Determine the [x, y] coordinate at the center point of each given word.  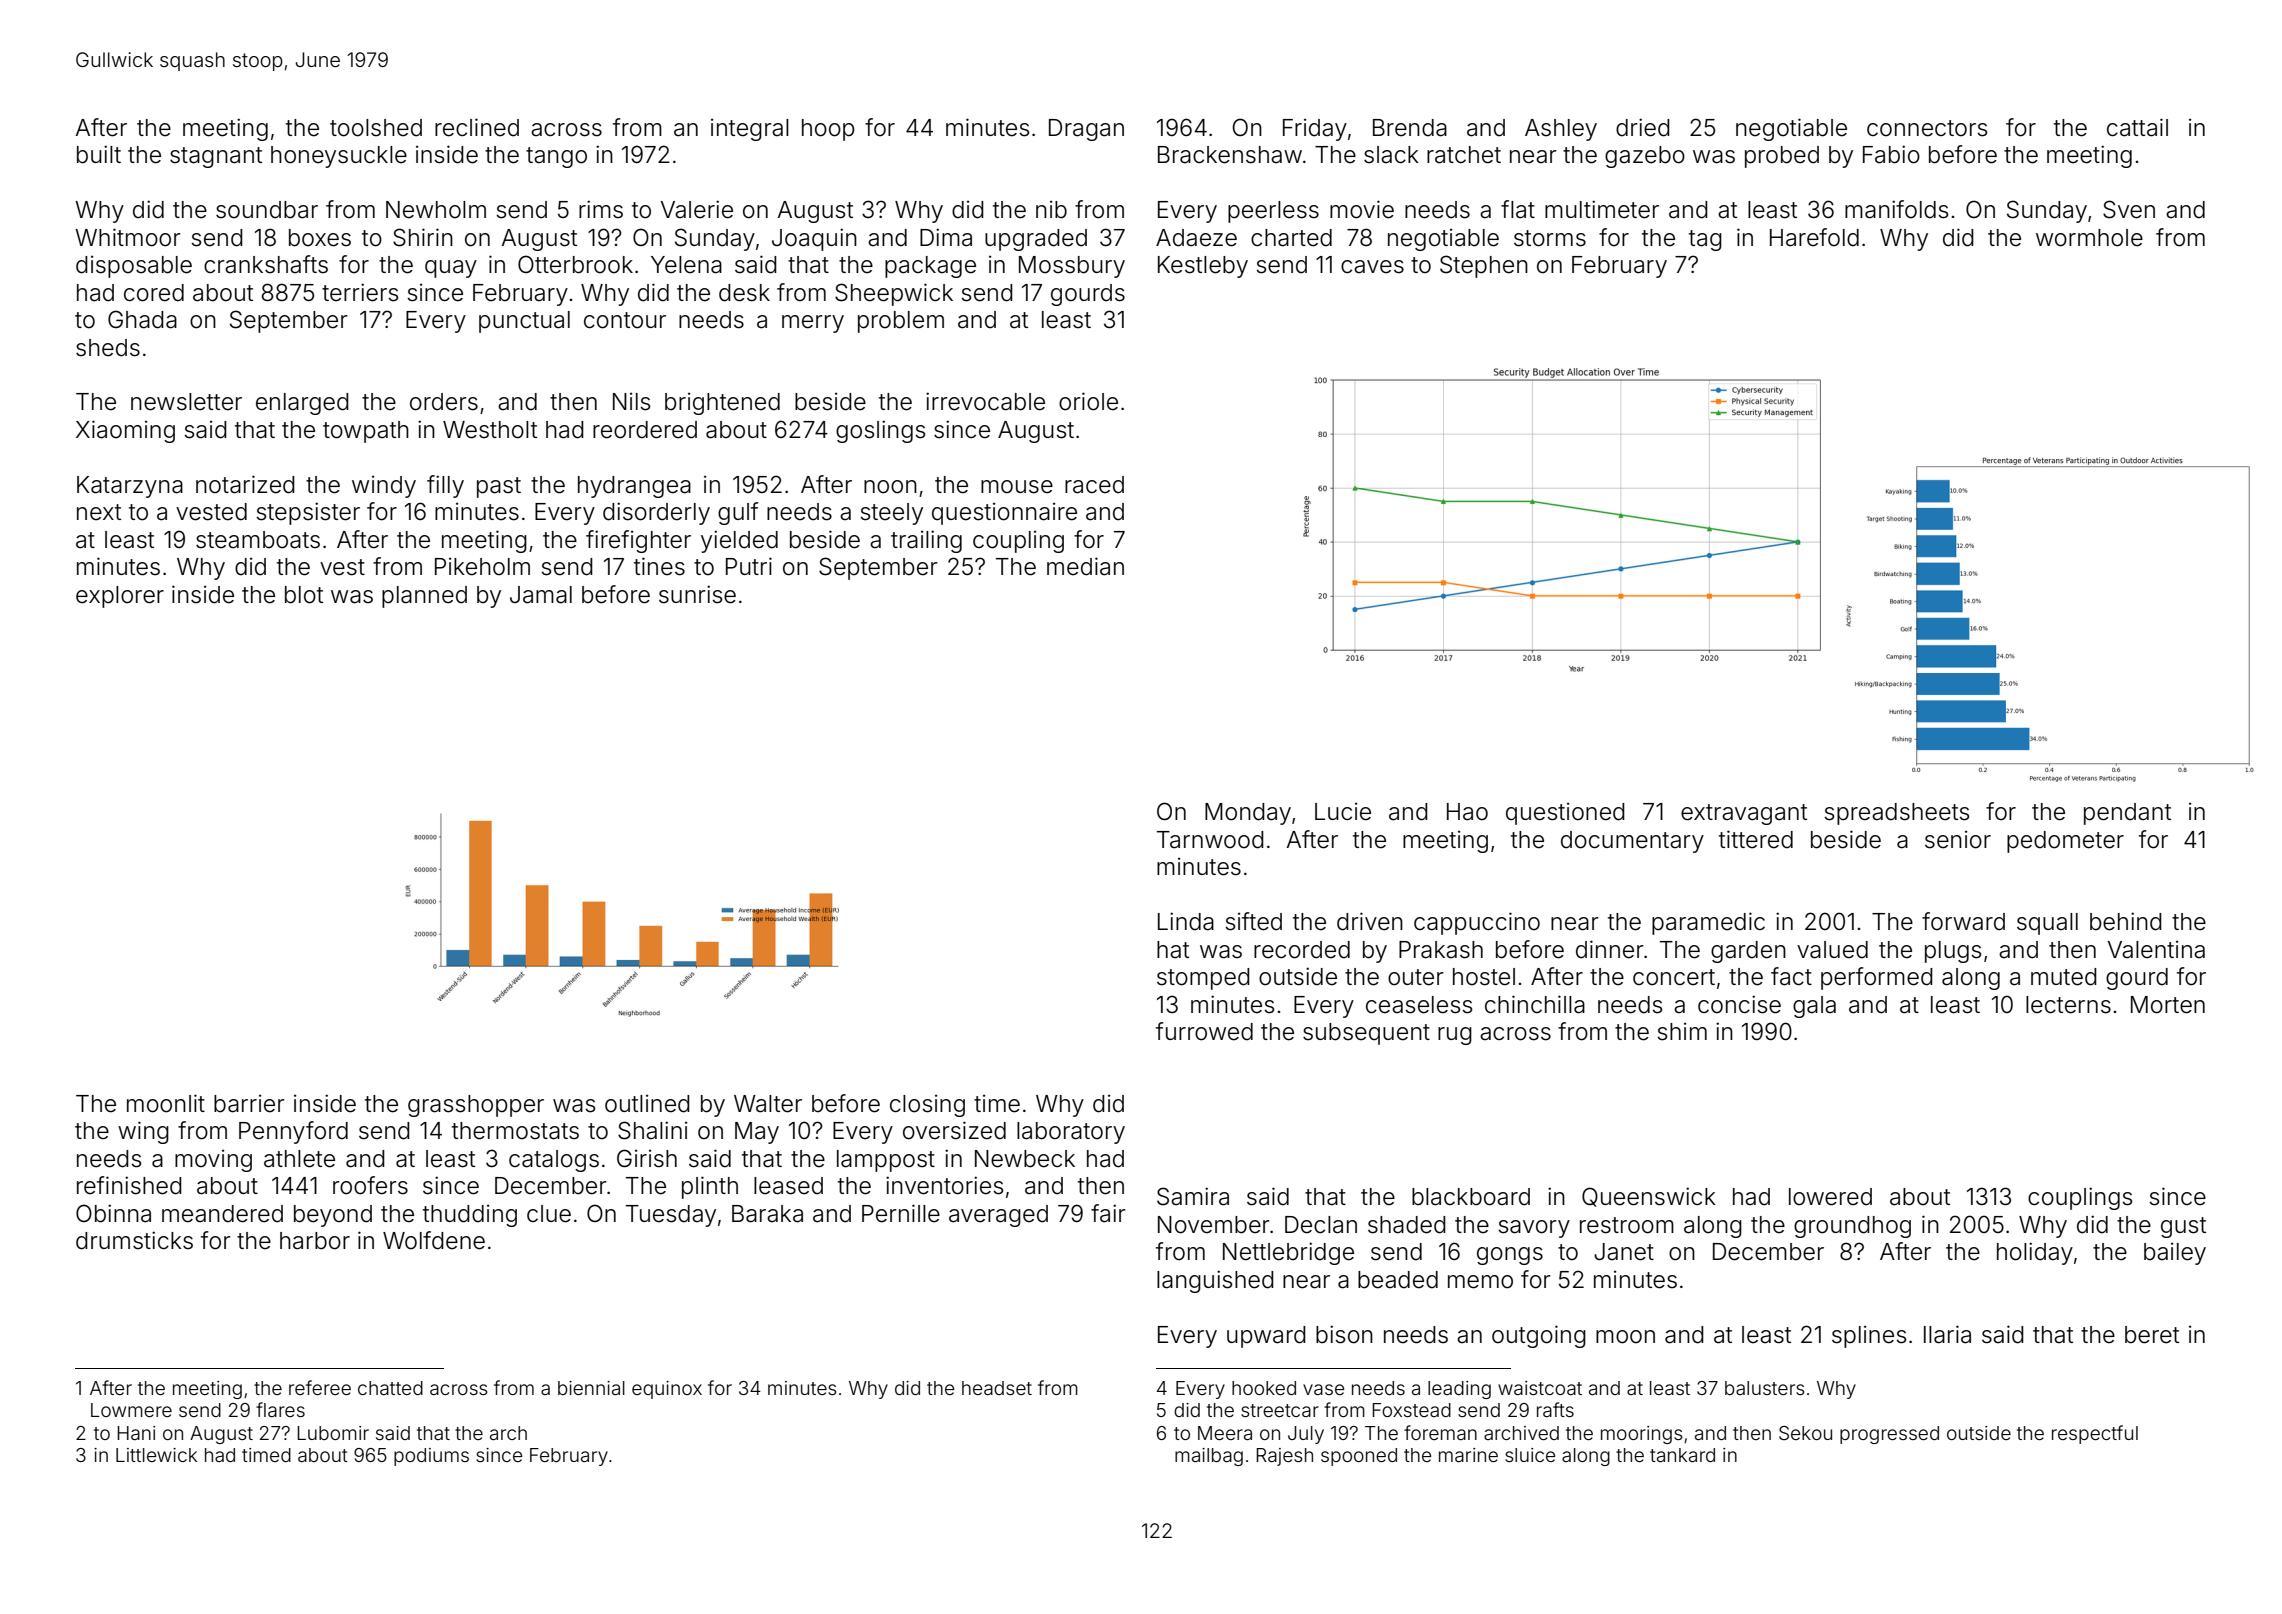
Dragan [1086, 130]
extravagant [1744, 814]
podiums [431, 1457]
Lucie [1343, 812]
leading [1459, 1390]
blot [304, 595]
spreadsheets [1896, 814]
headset [997, 1388]
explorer [120, 597]
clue [549, 1214]
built [99, 154]
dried [1643, 127]
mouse [1017, 487]
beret [2152, 1335]
